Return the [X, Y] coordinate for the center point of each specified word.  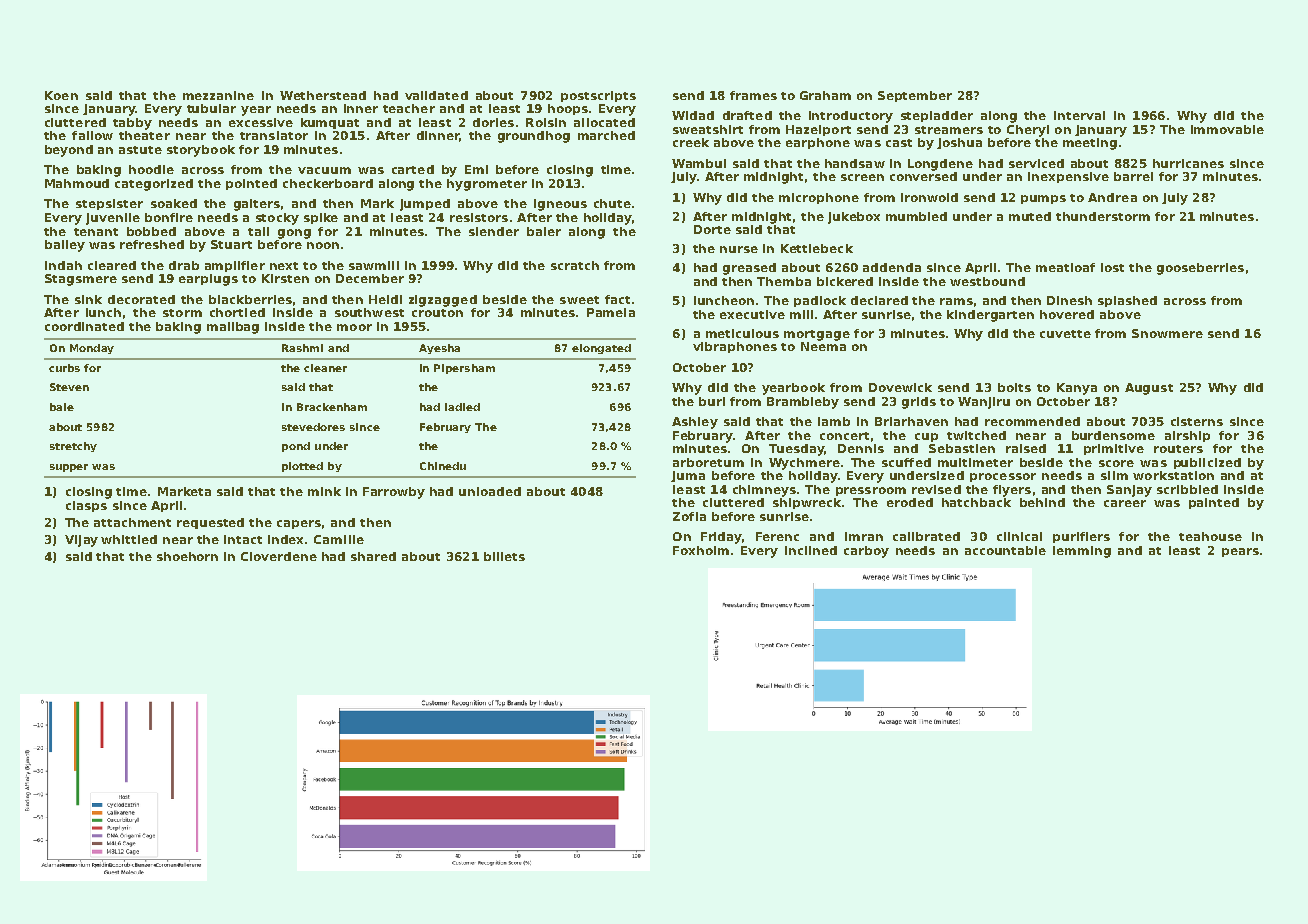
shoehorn [187, 556]
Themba [784, 281]
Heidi [385, 299]
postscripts [598, 96]
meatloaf [1065, 267]
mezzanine [218, 95]
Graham [825, 95]
